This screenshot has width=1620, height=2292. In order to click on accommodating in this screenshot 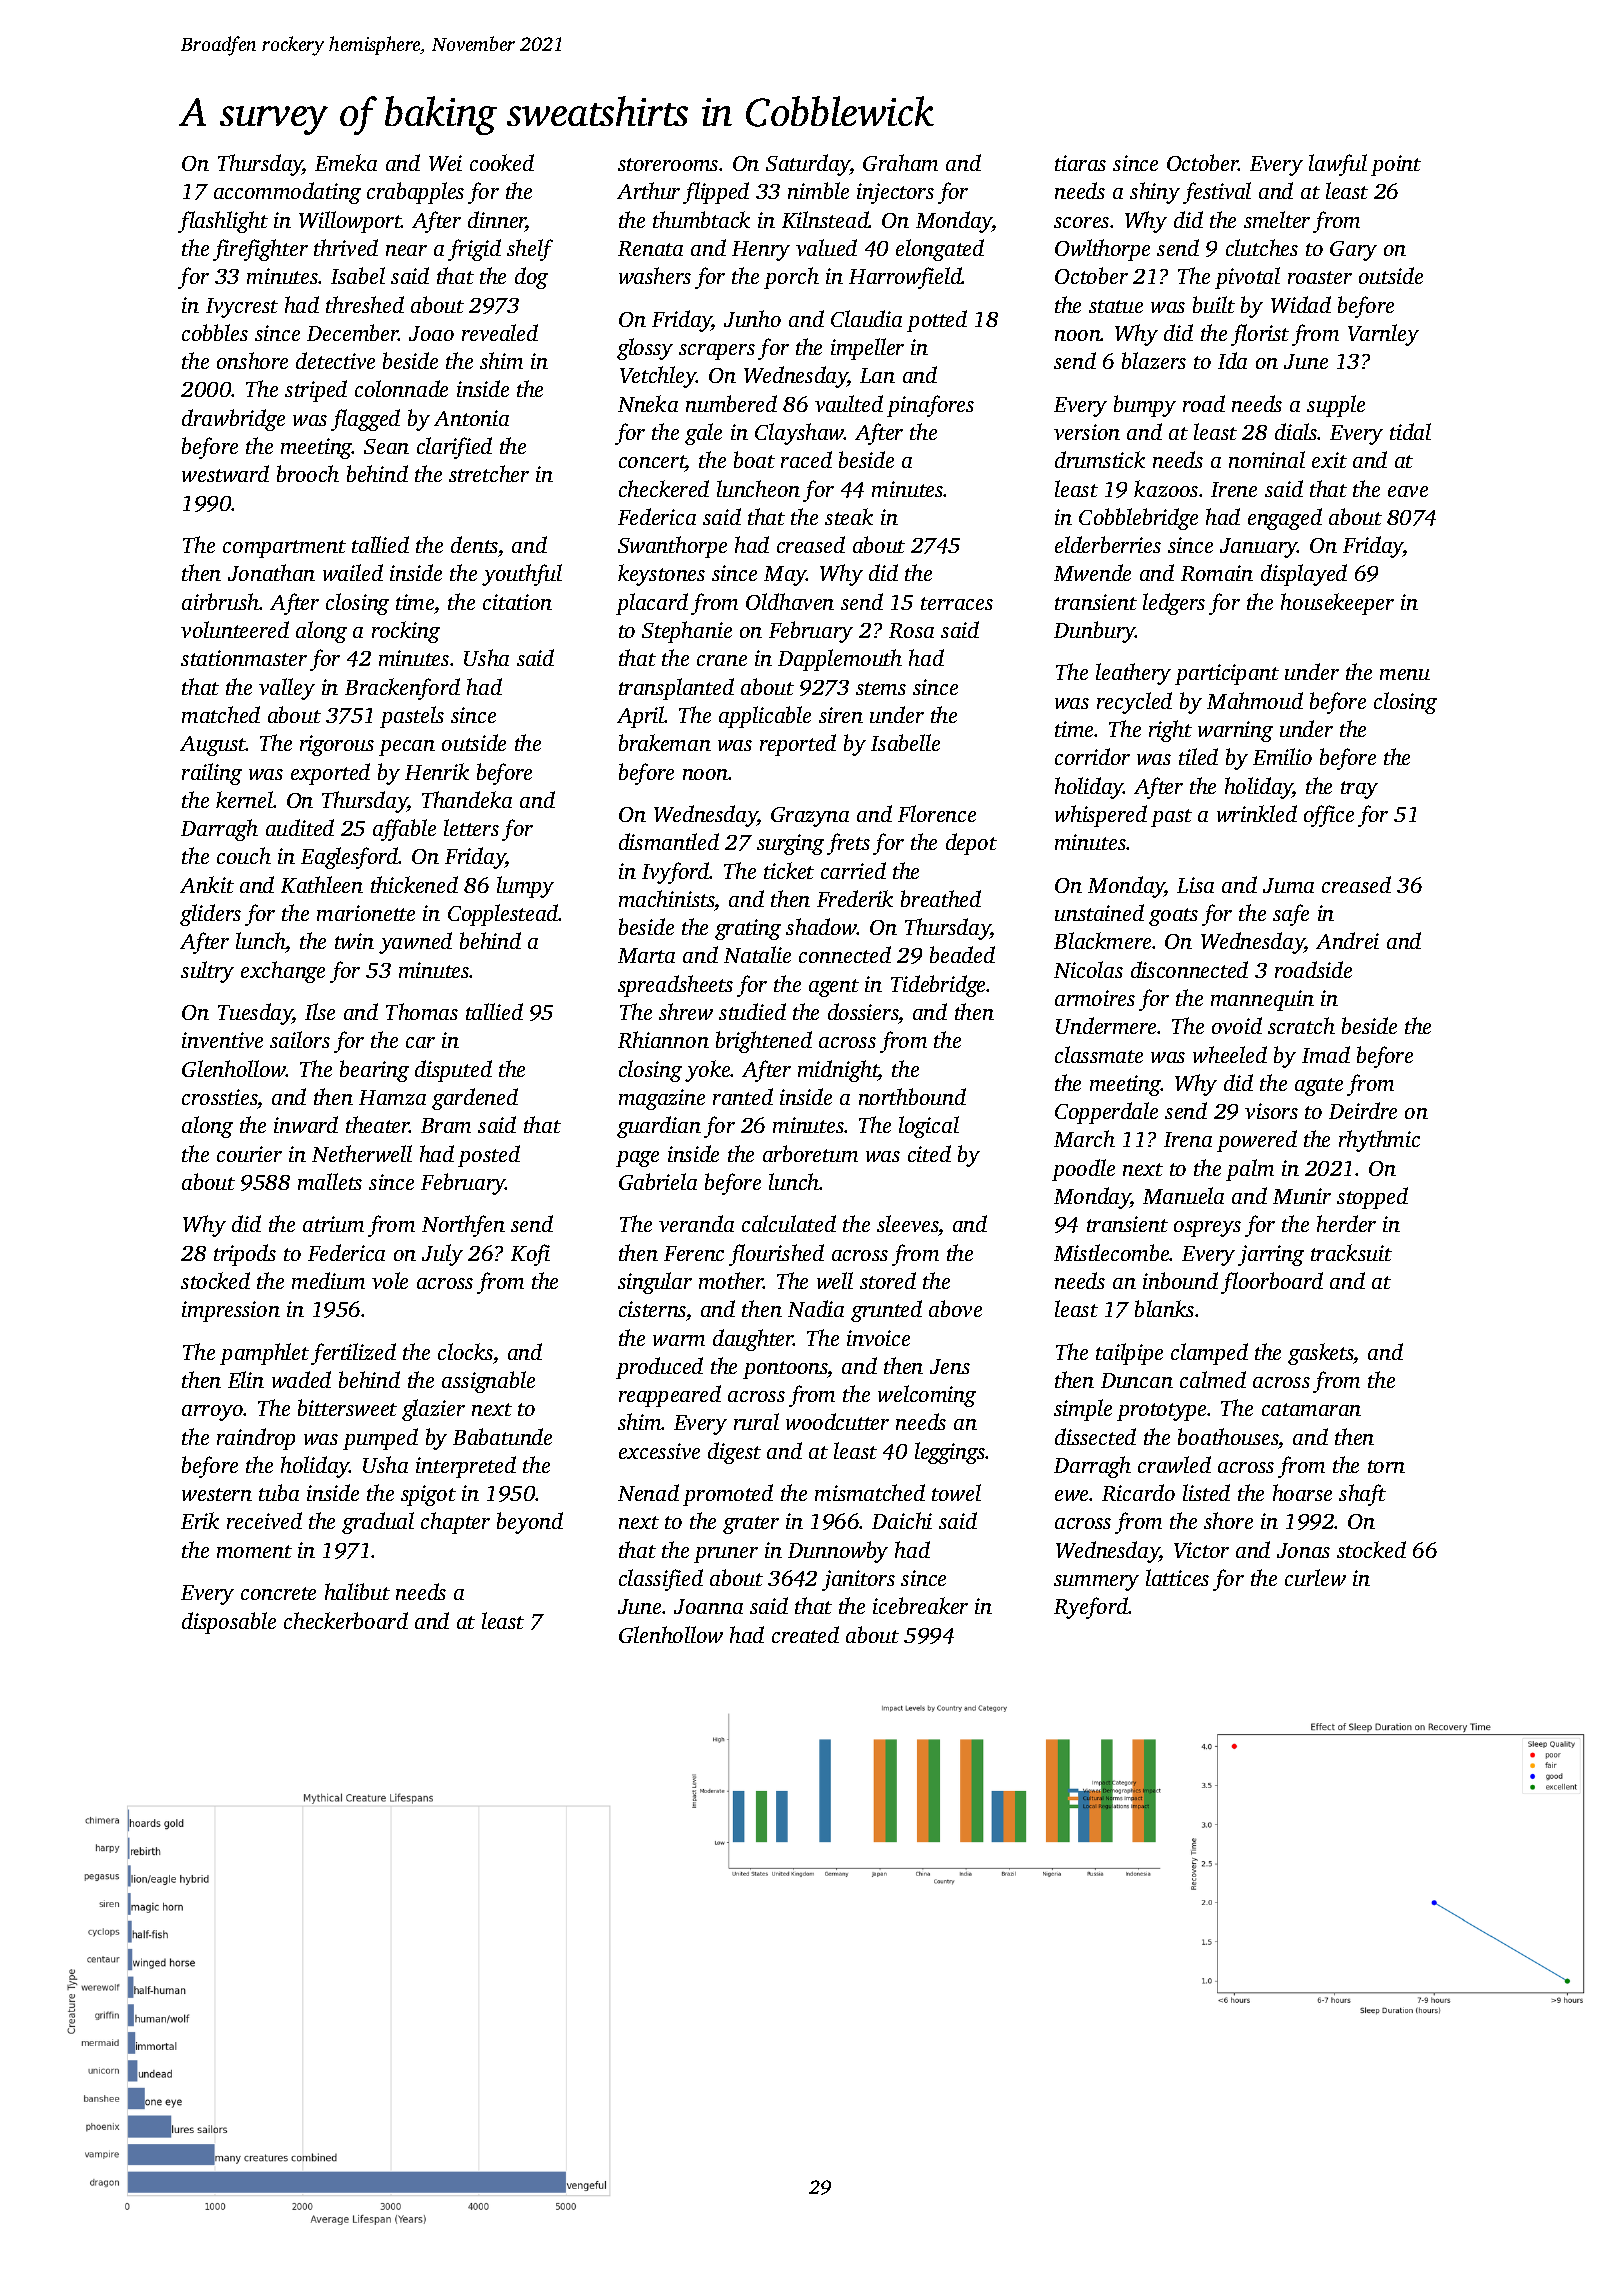, I will do `click(287, 193)`.
